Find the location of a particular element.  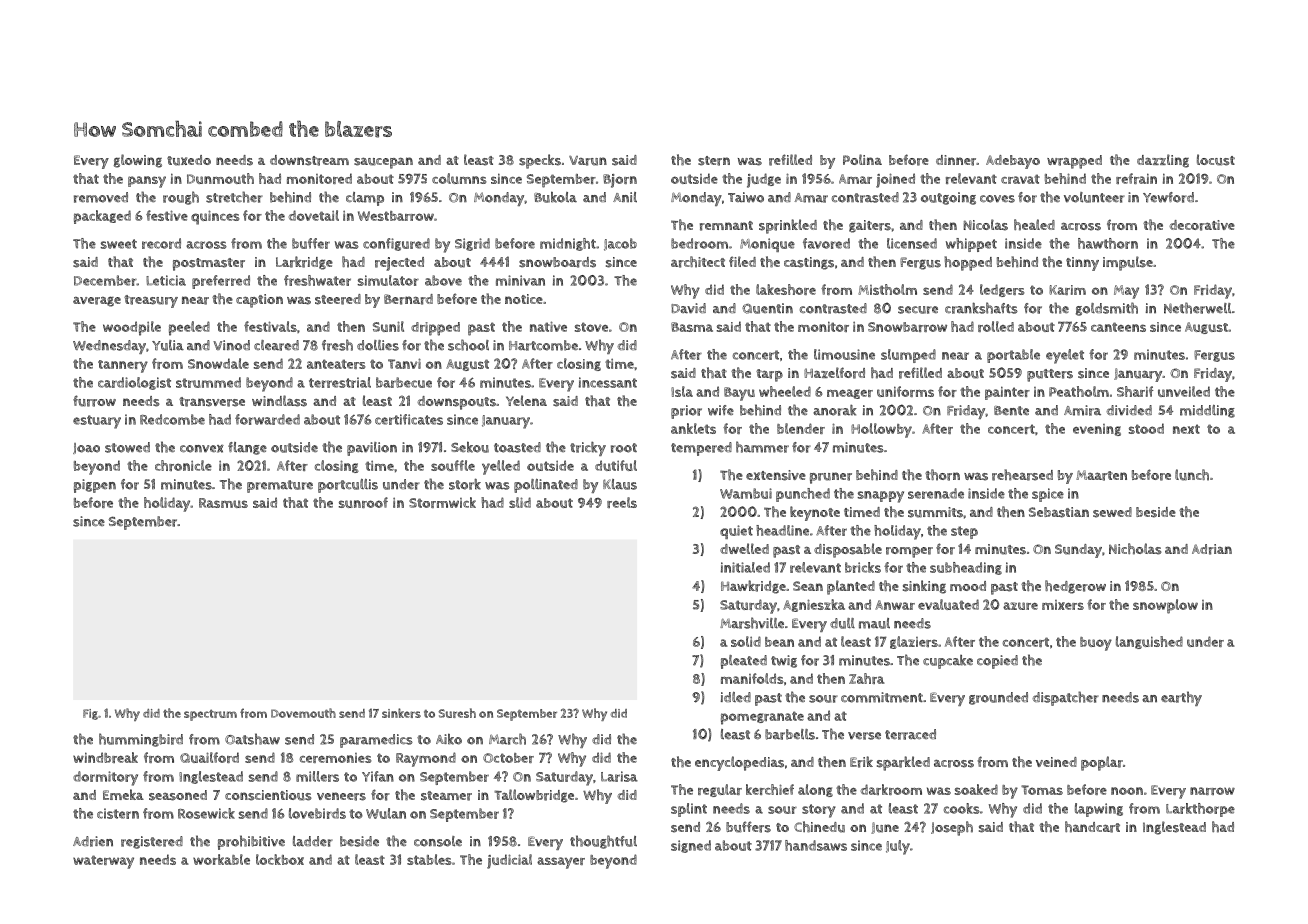

Wednesday is located at coordinates (109, 347).
